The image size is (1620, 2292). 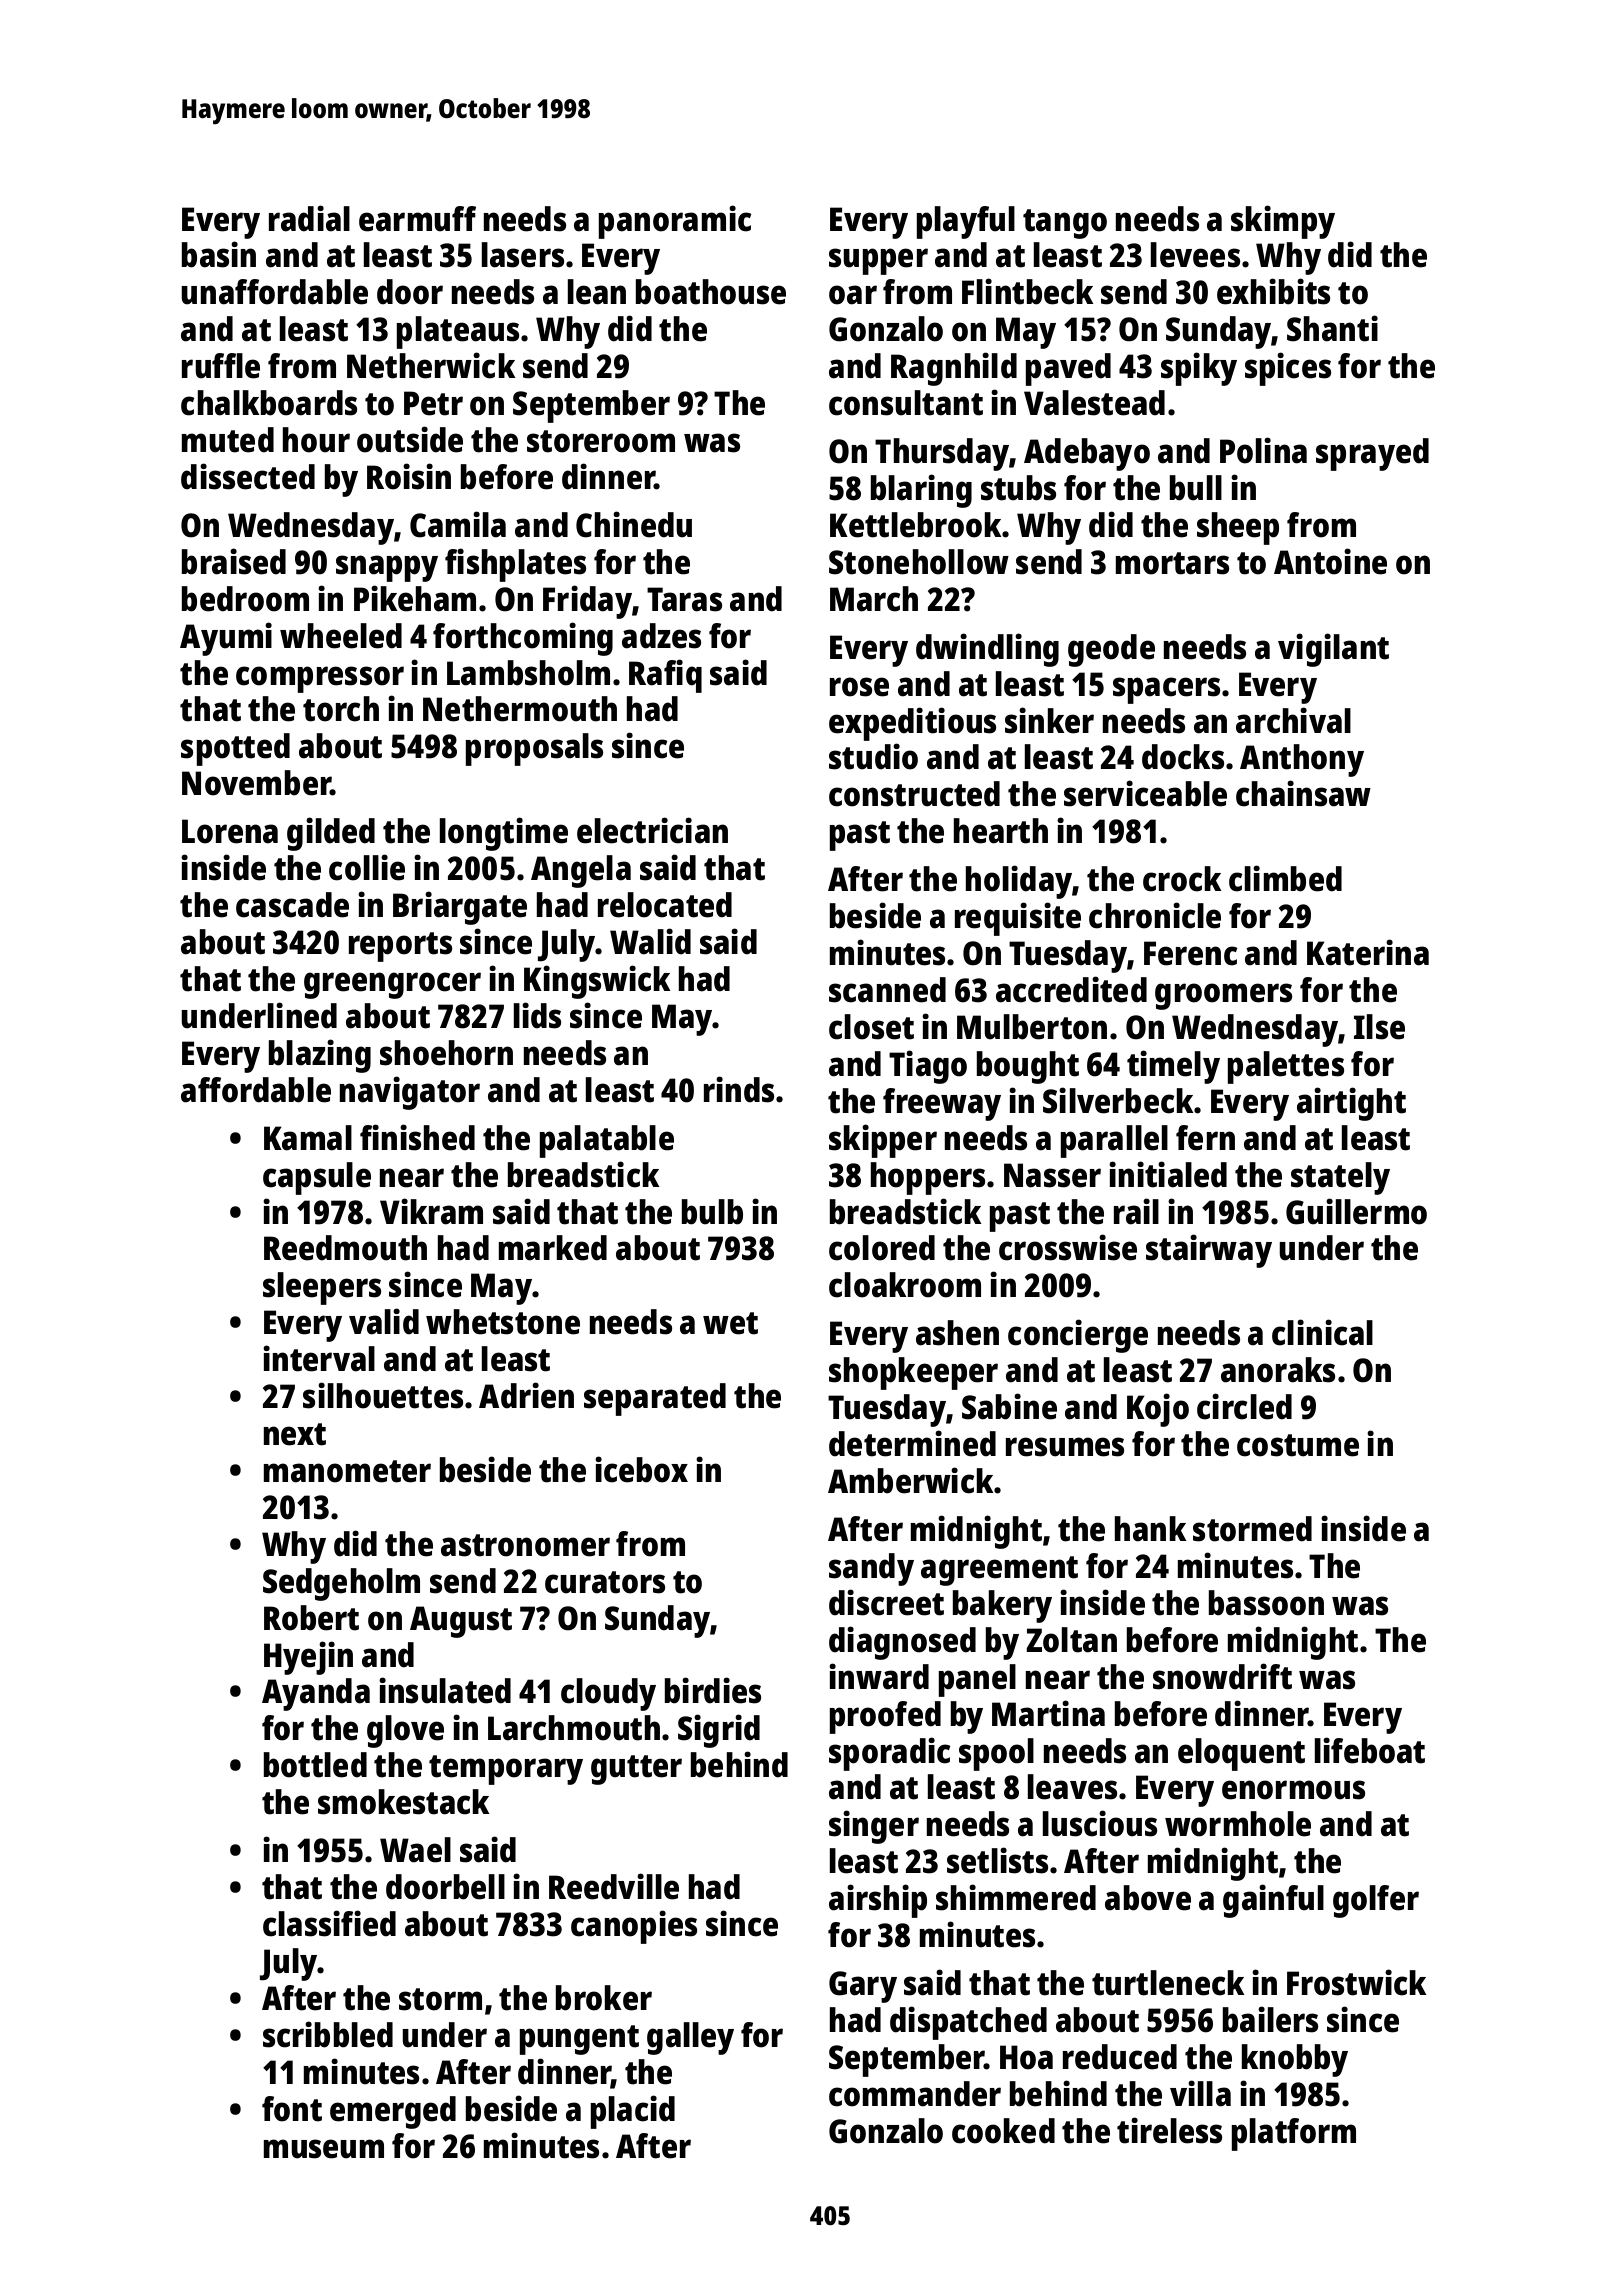 I want to click on sandy, so click(x=871, y=1569).
